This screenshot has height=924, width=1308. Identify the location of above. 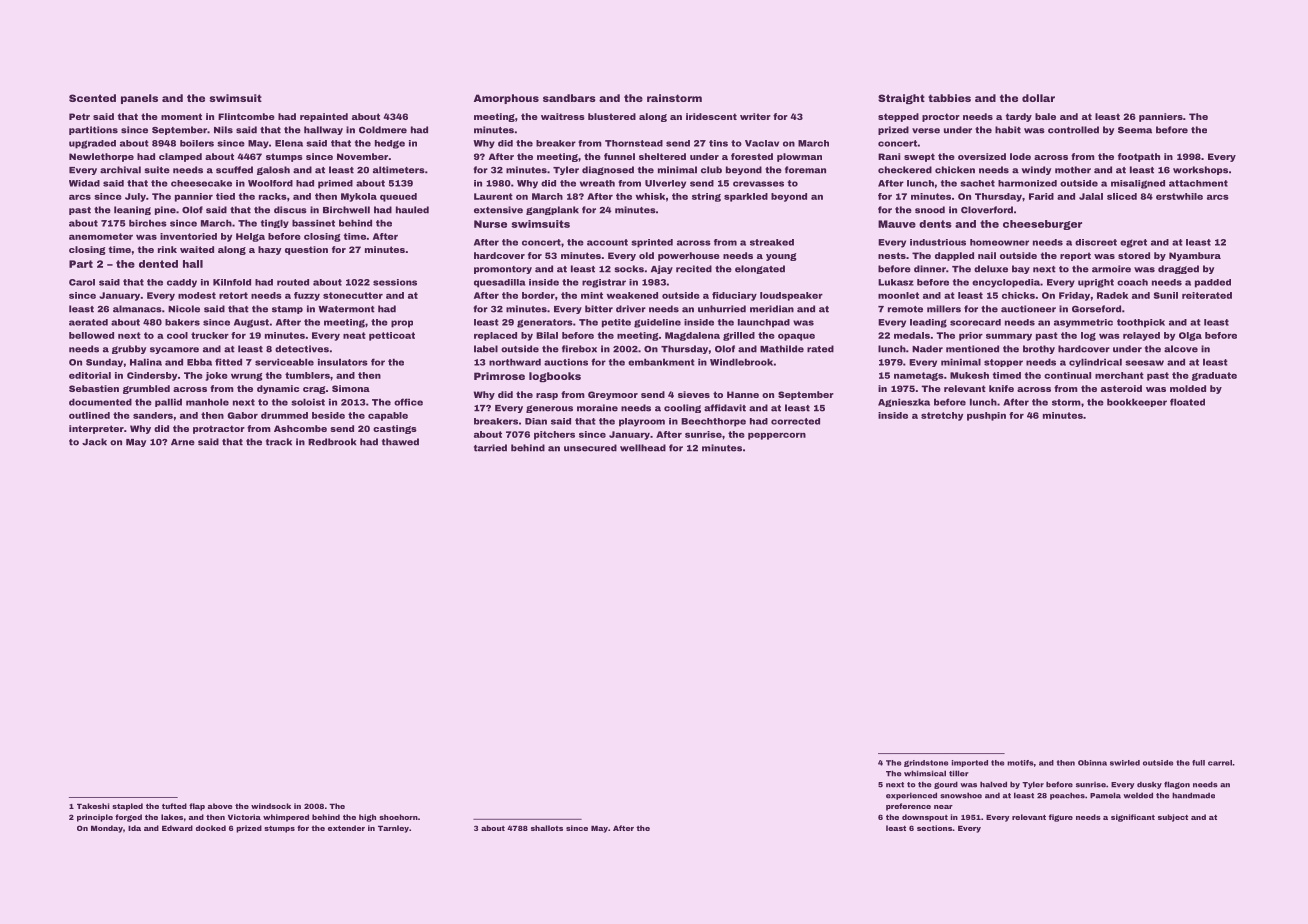
(220, 806).
